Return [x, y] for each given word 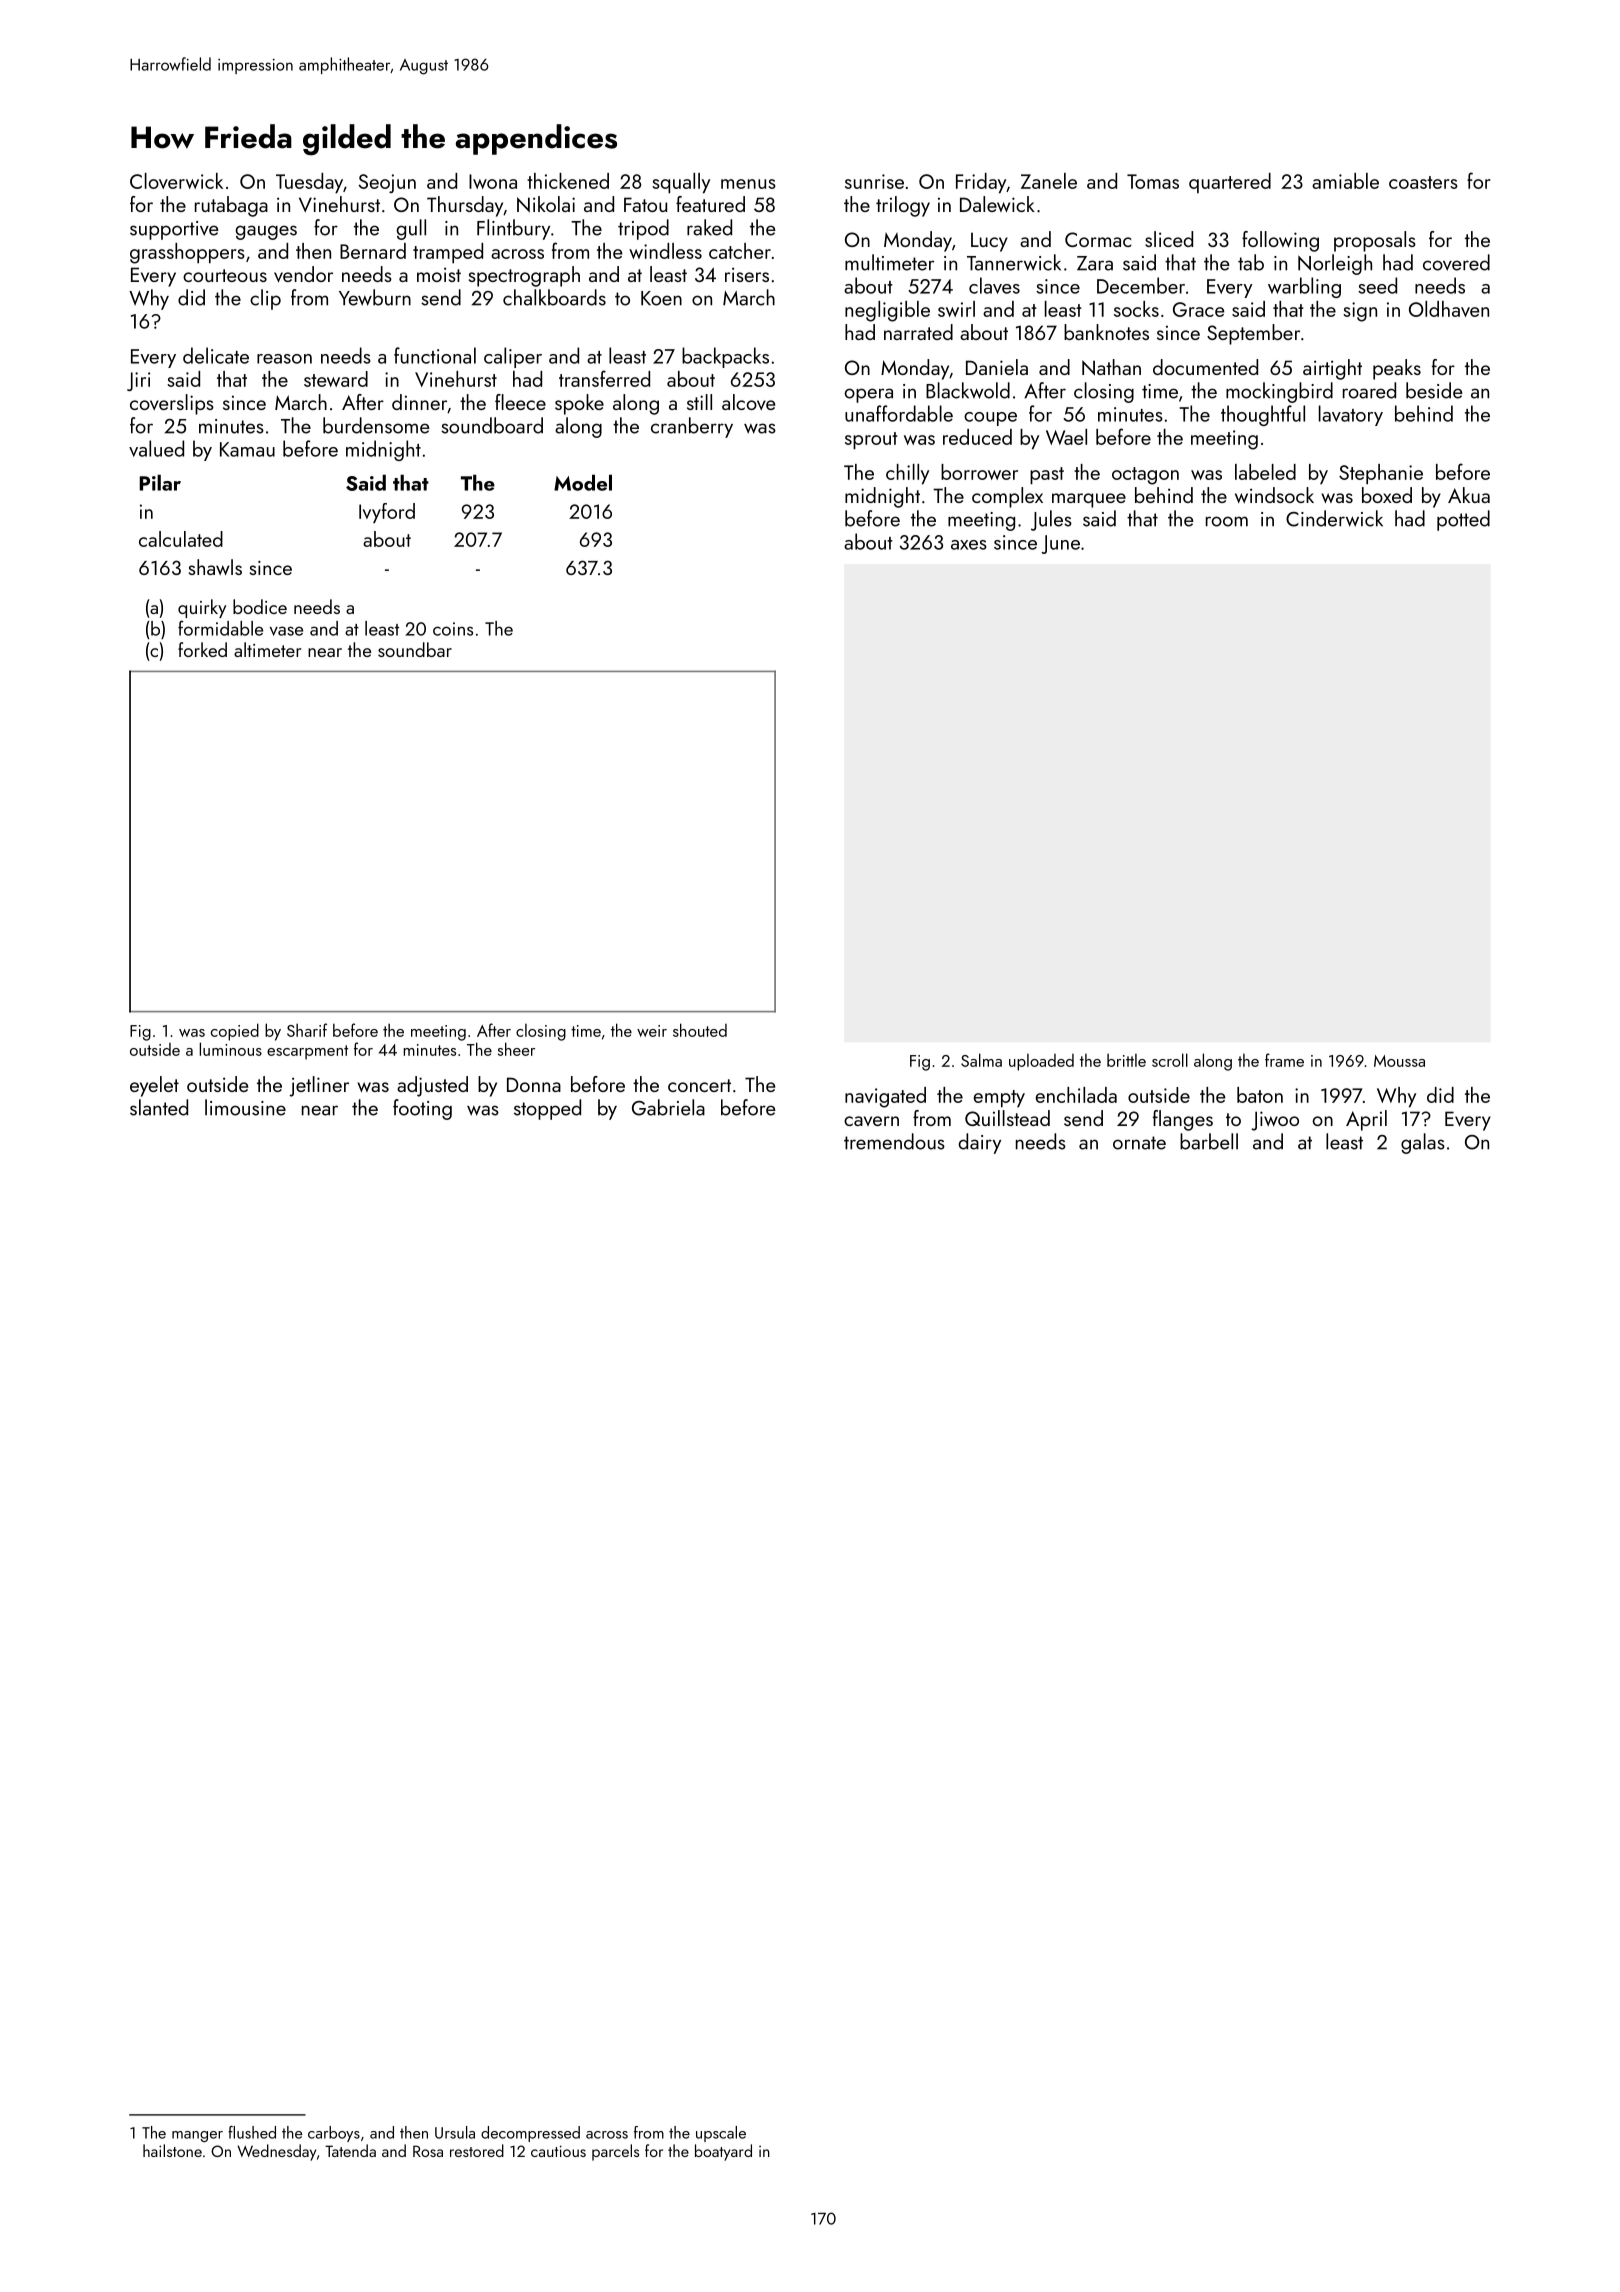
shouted [700, 1030]
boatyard [723, 2152]
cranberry [692, 427]
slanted [159, 1107]
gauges [266, 232]
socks [1136, 309]
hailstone [172, 2150]
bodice [260, 606]
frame [1284, 1060]
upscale [721, 2134]
